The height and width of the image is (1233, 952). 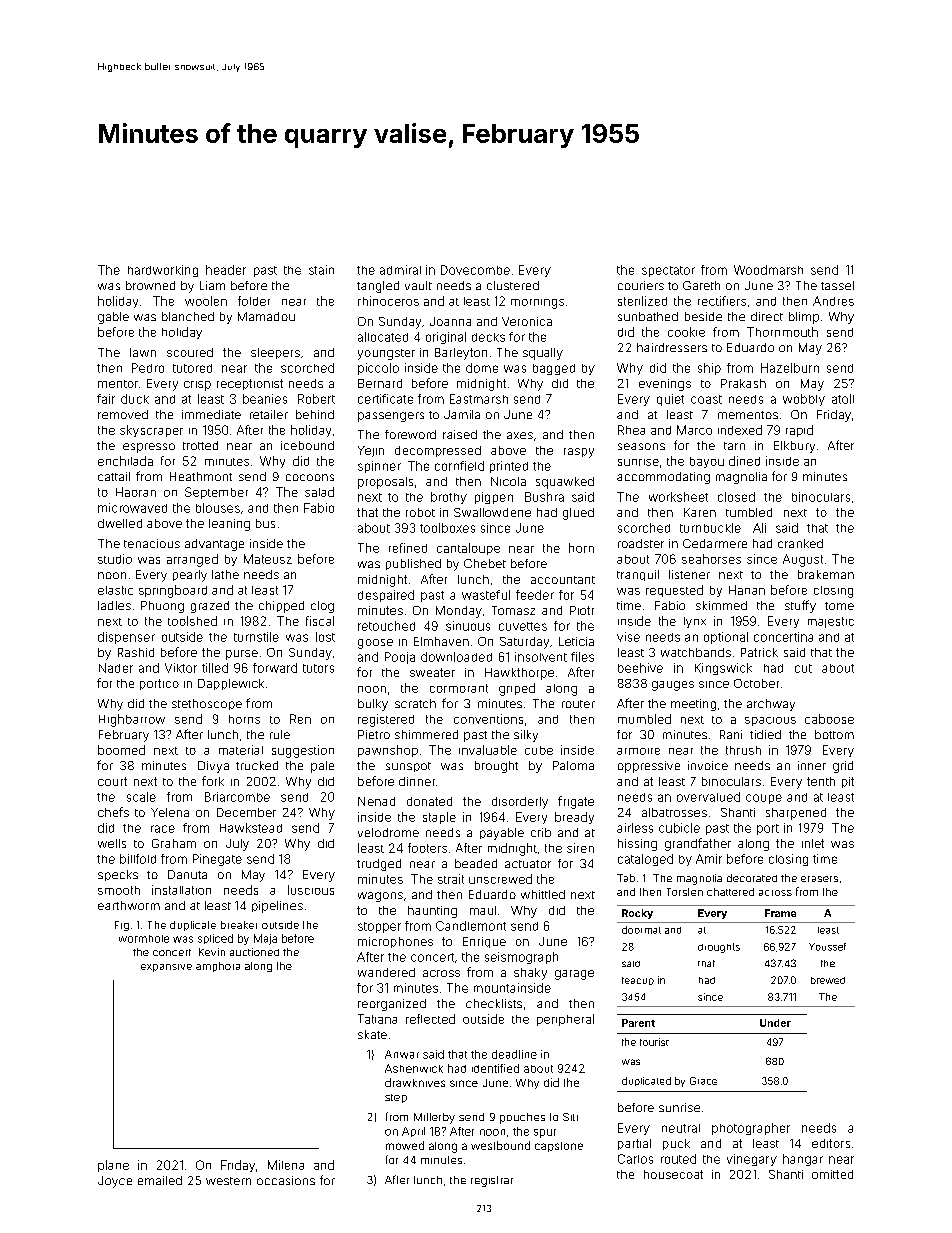 I want to click on Chebet, so click(x=485, y=563).
